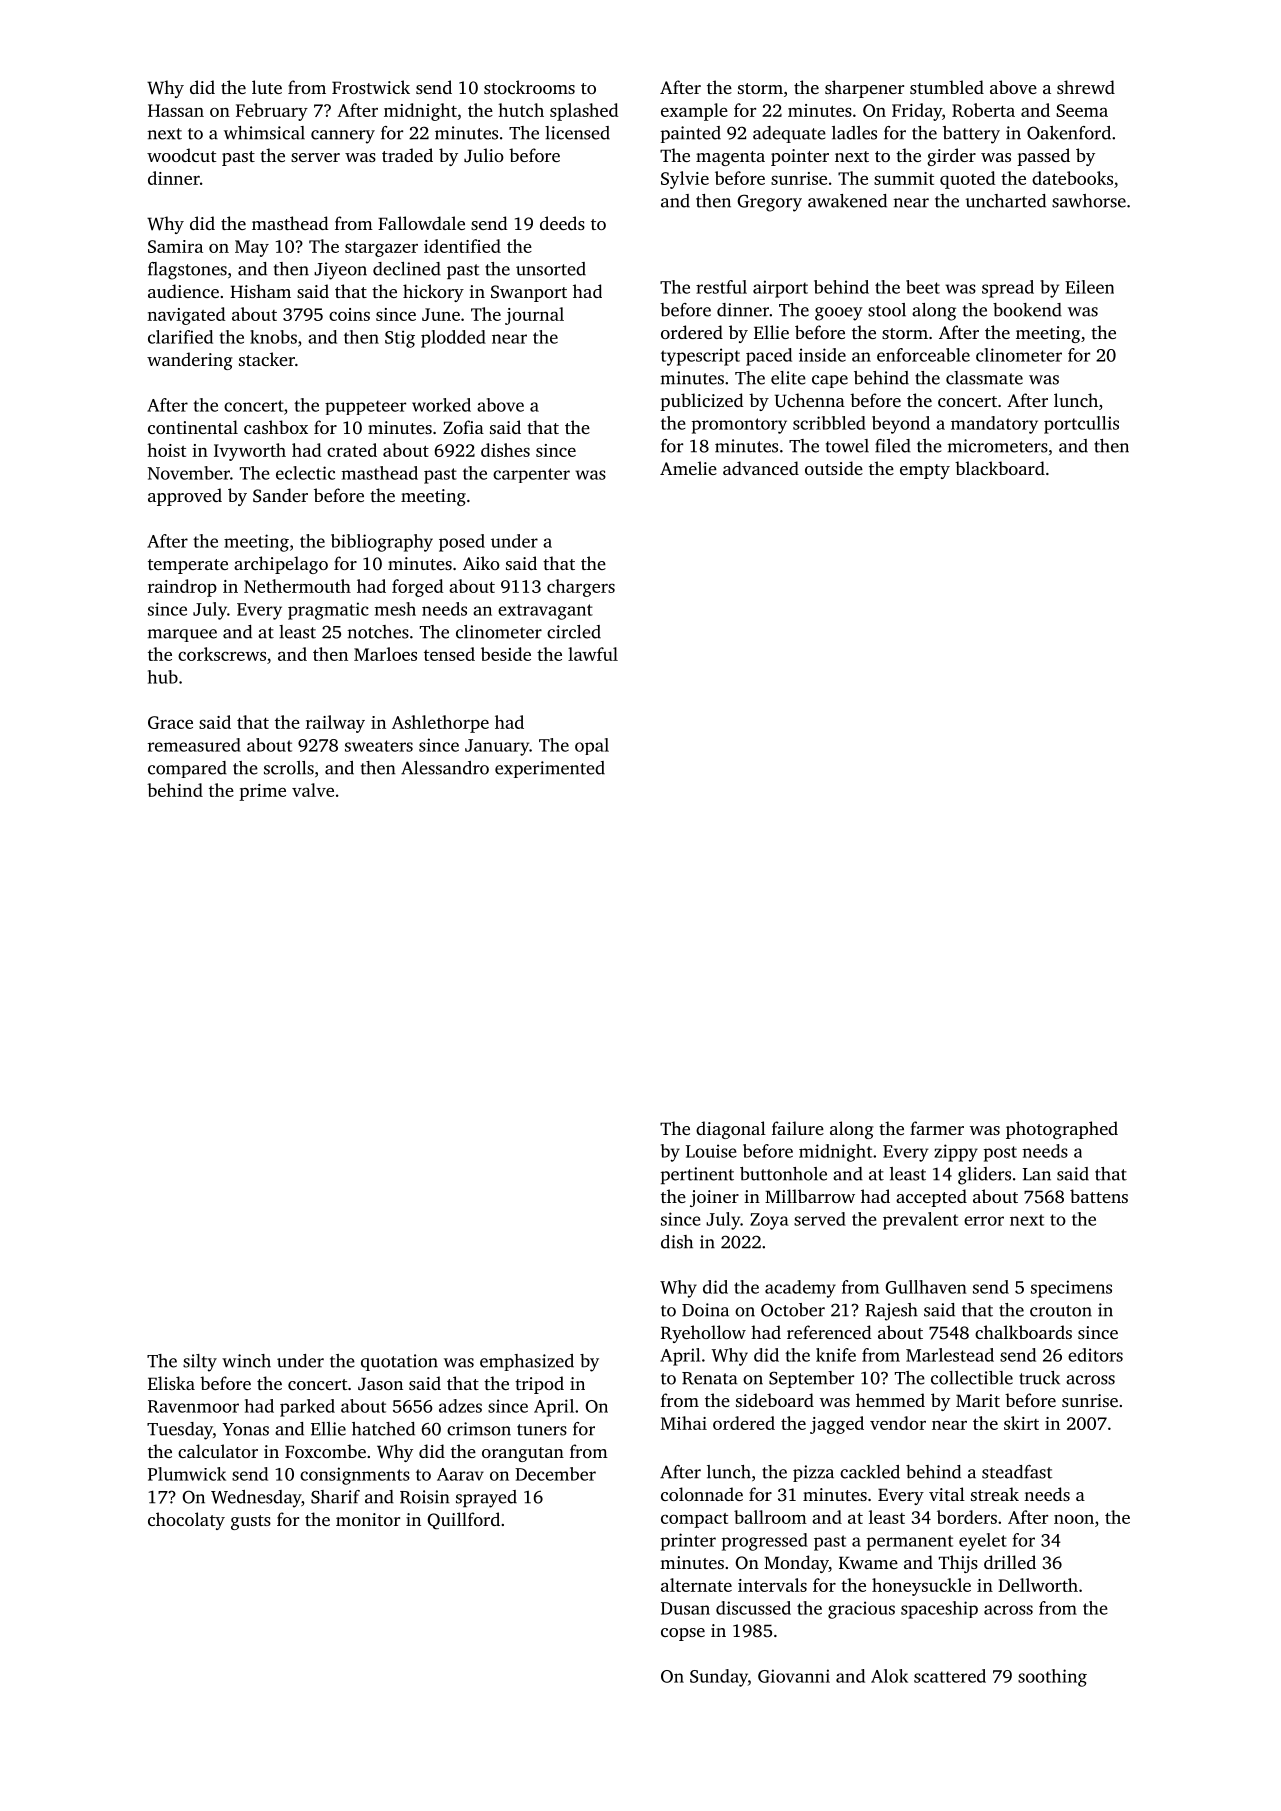  Describe the element at coordinates (313, 790) in the screenshot. I see `valve` at that location.
